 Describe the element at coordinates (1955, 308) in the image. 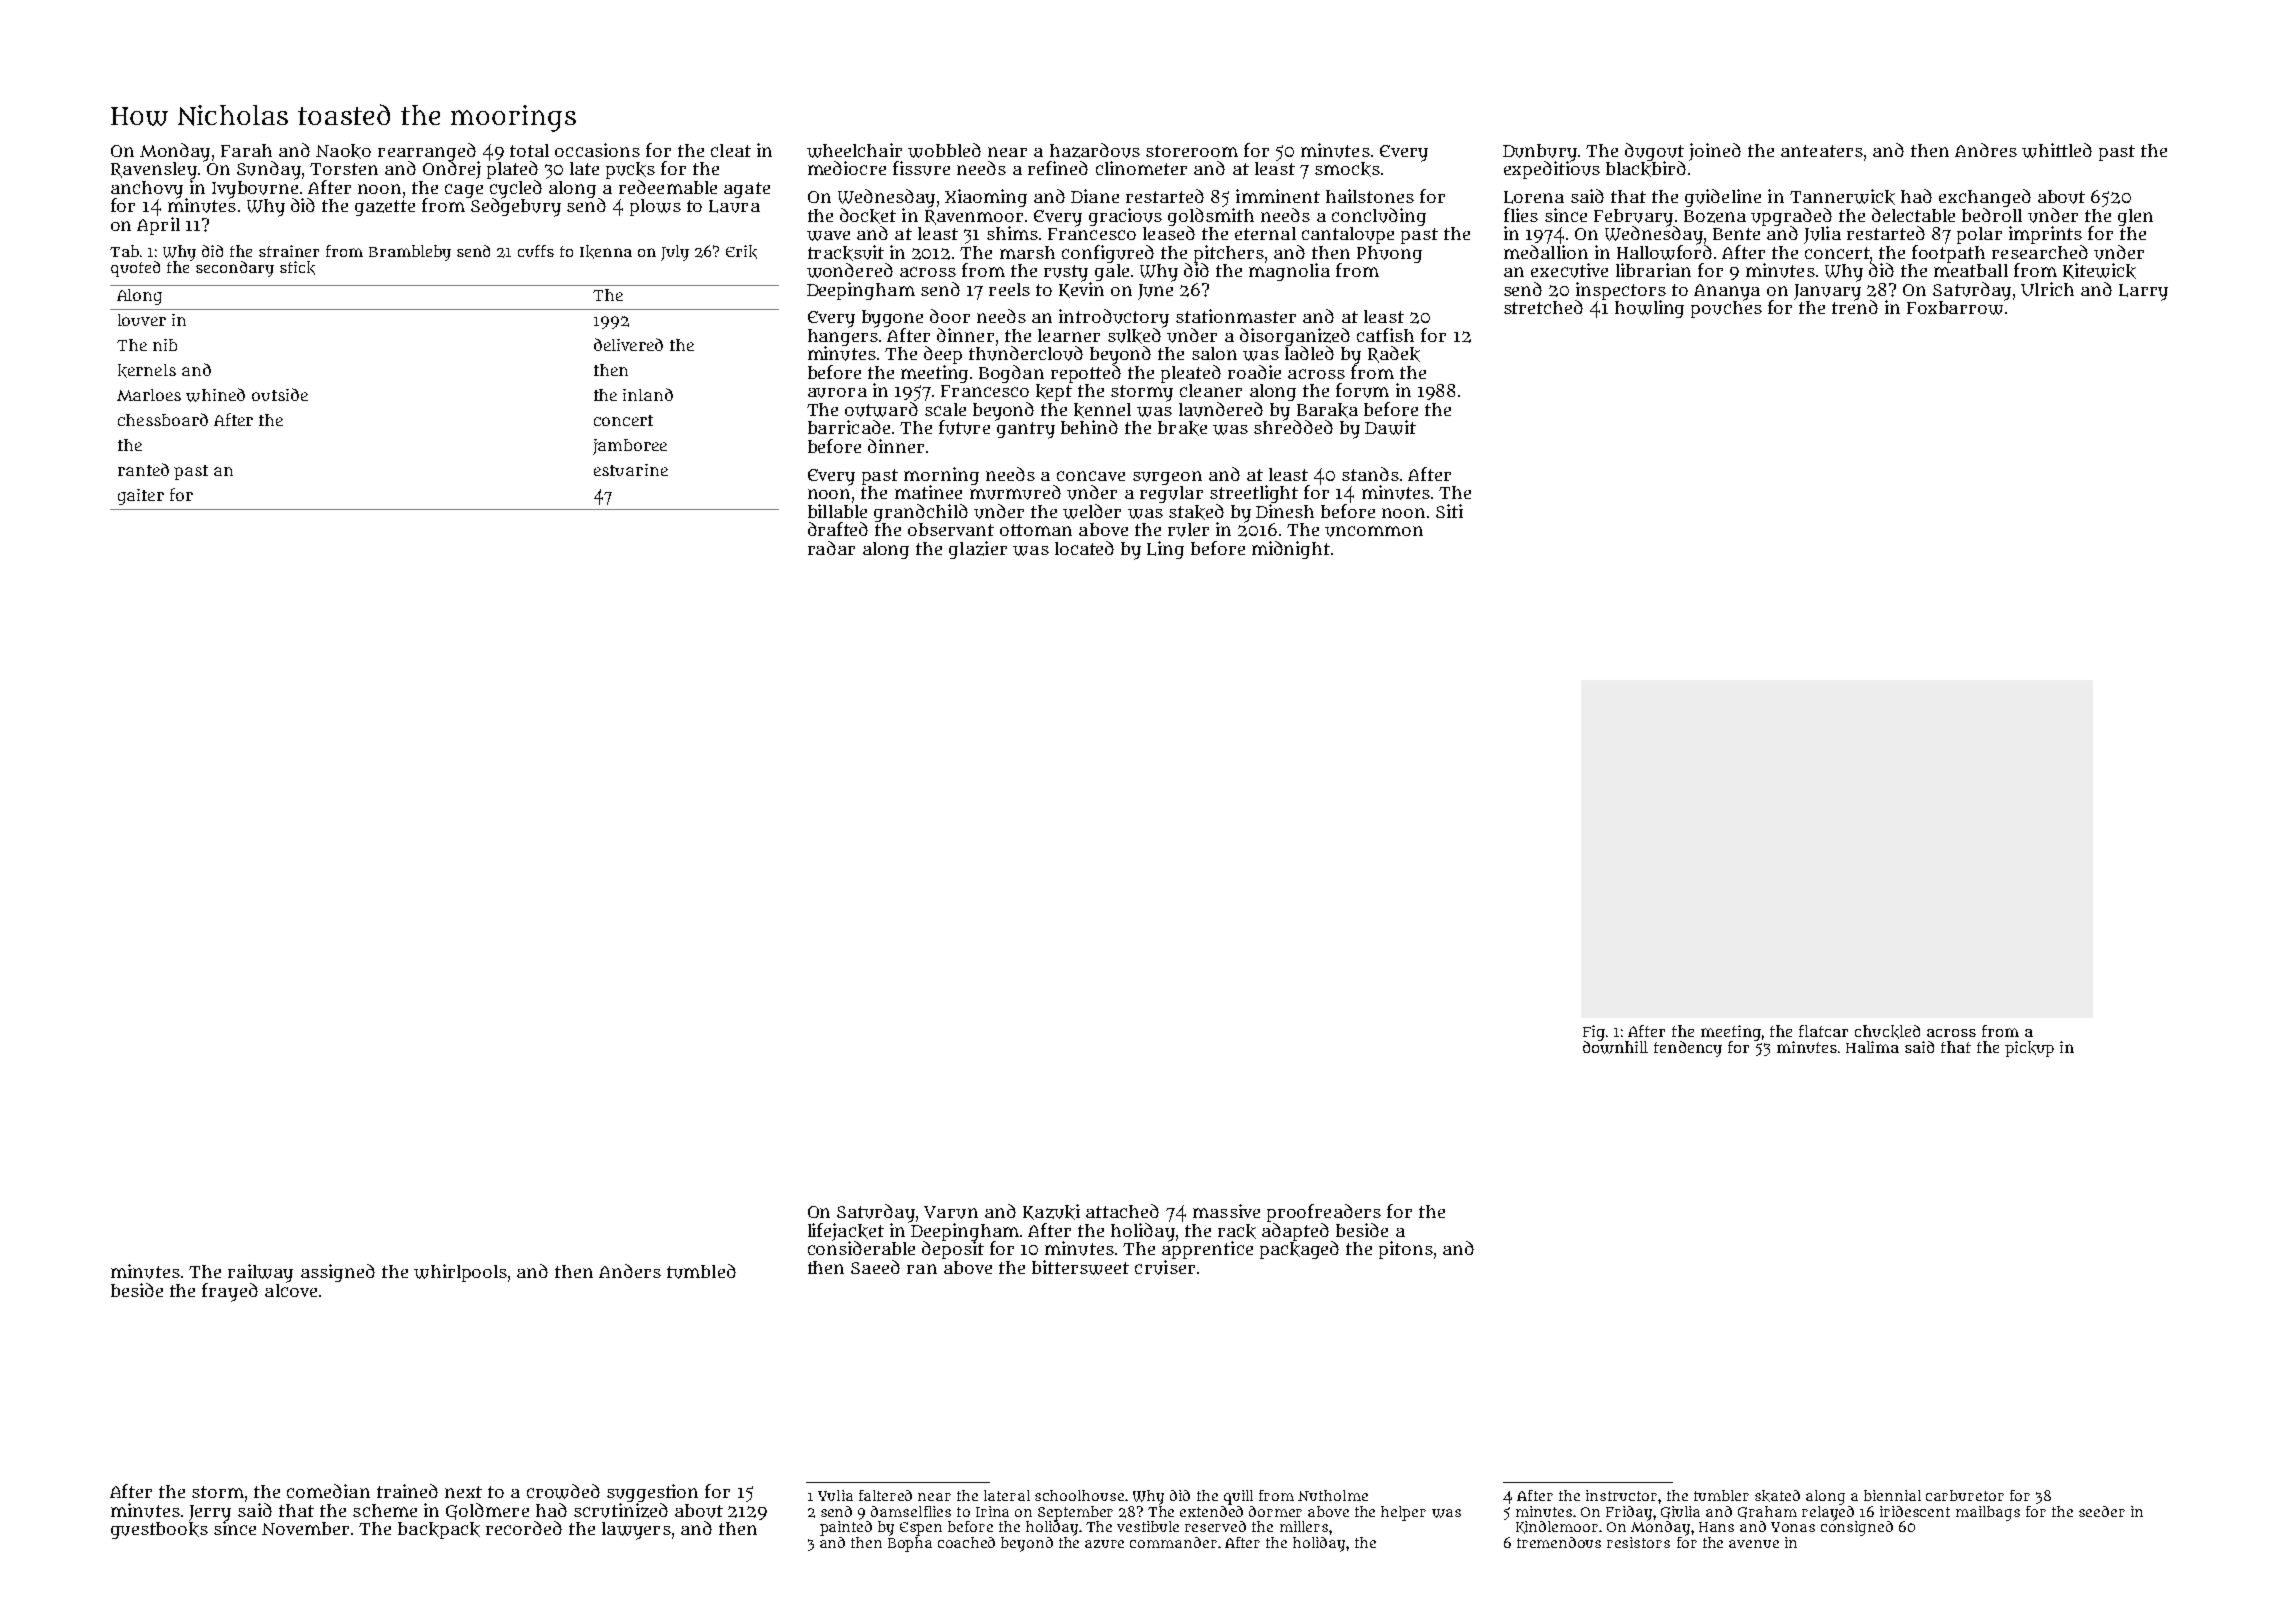

I see `Foxbarrow` at that location.
